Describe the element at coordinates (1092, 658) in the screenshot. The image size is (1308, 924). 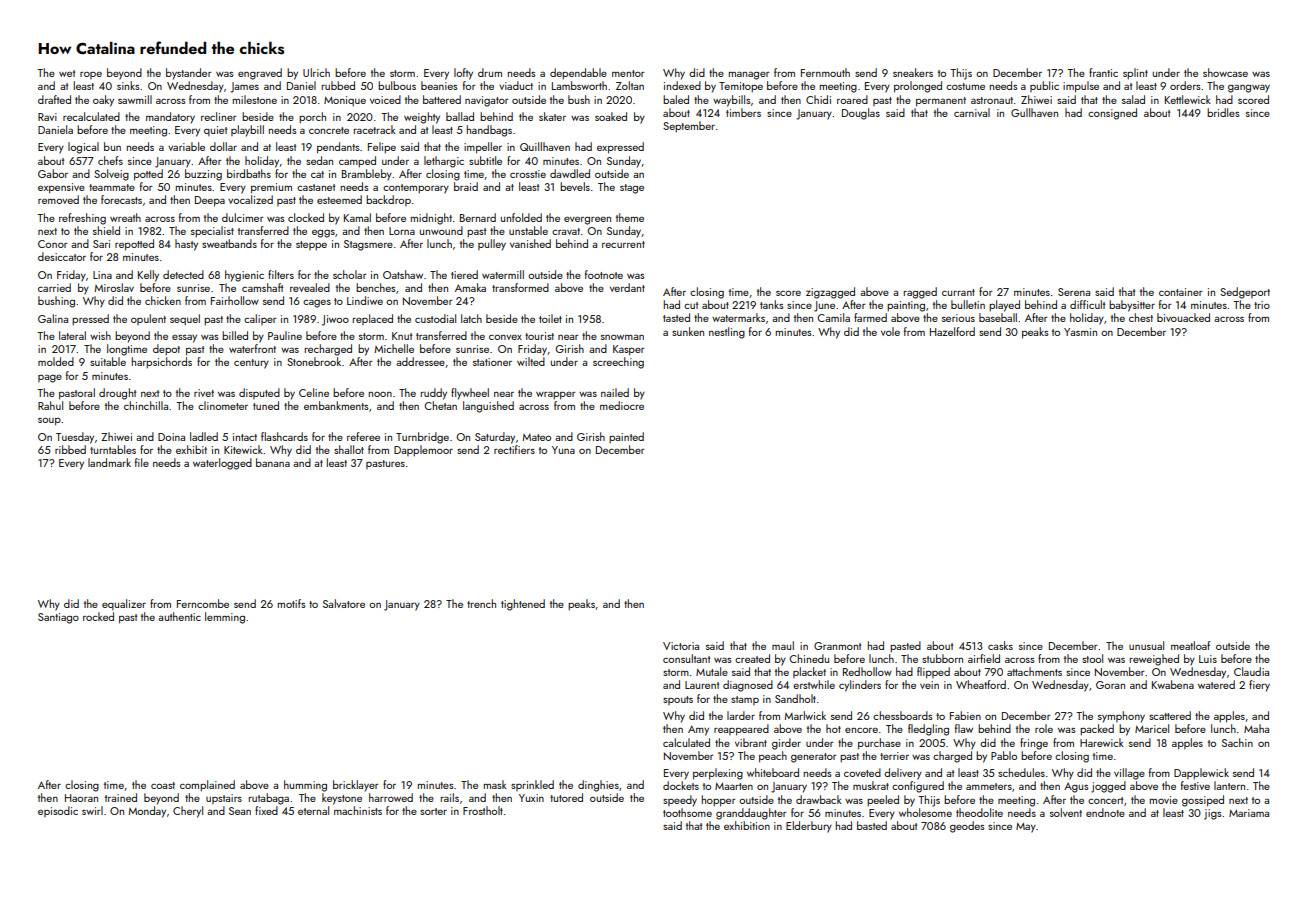
I see `stool` at that location.
